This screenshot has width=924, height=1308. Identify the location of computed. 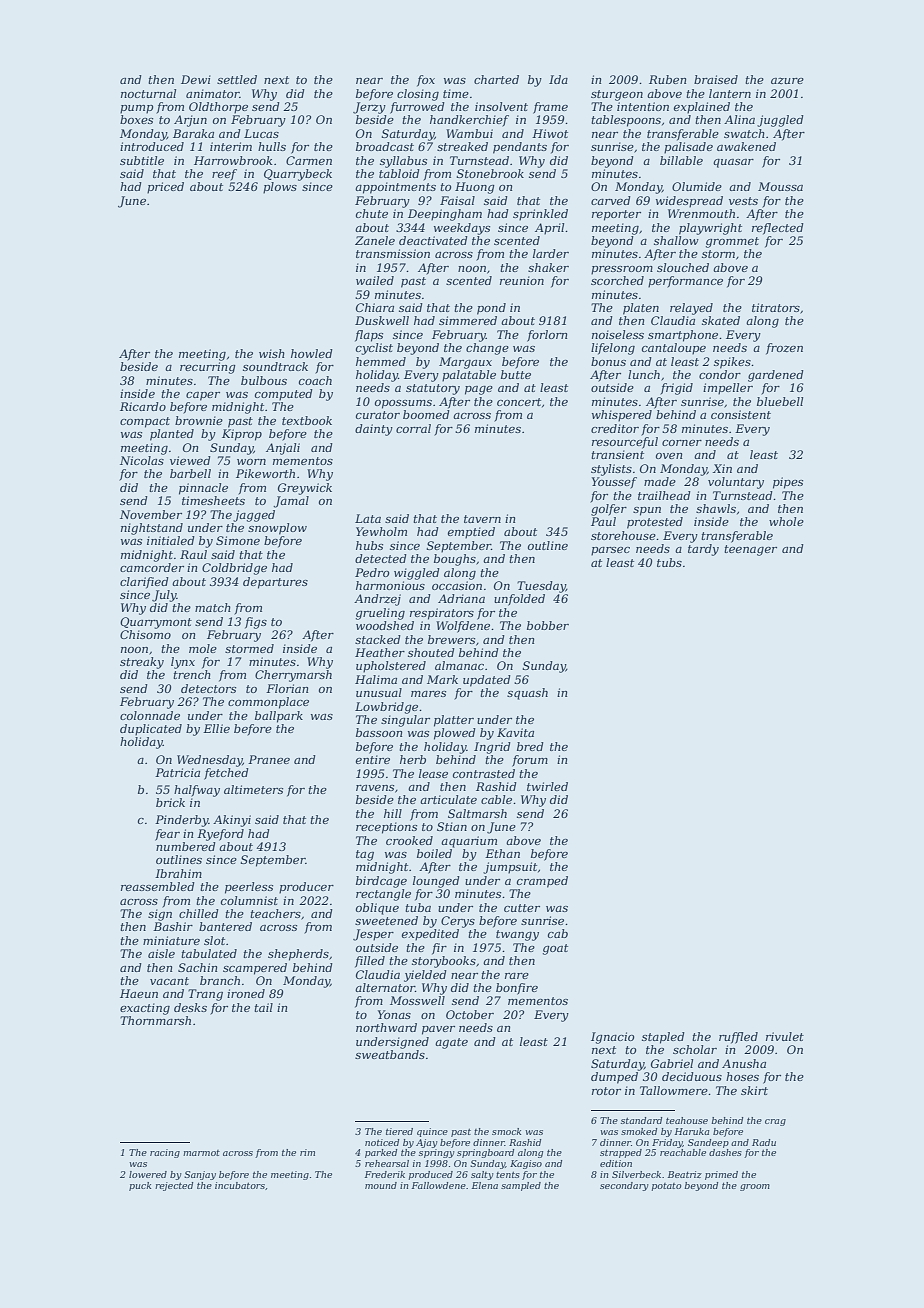
(284, 395).
